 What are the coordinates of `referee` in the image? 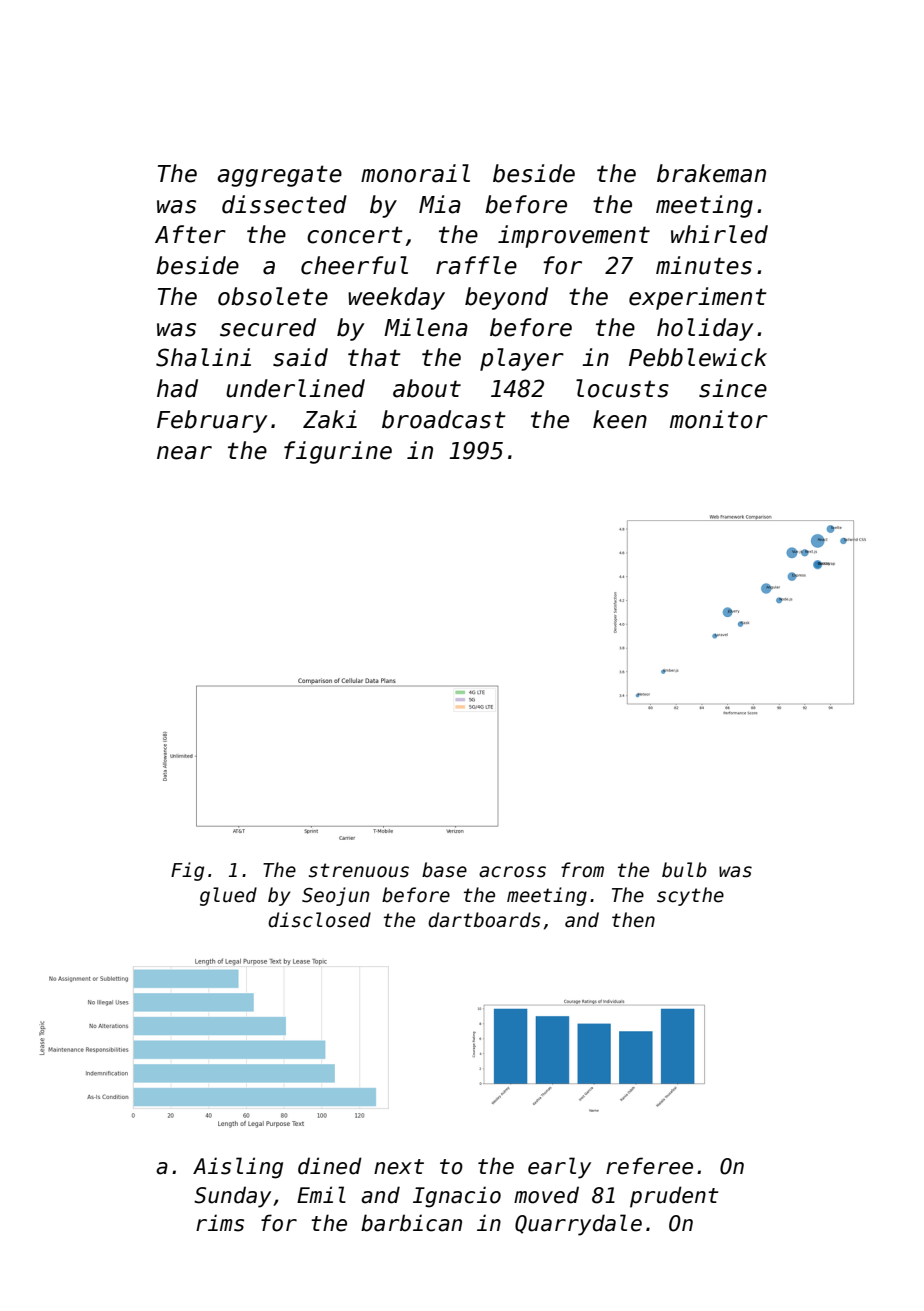 It's located at (649, 1166).
